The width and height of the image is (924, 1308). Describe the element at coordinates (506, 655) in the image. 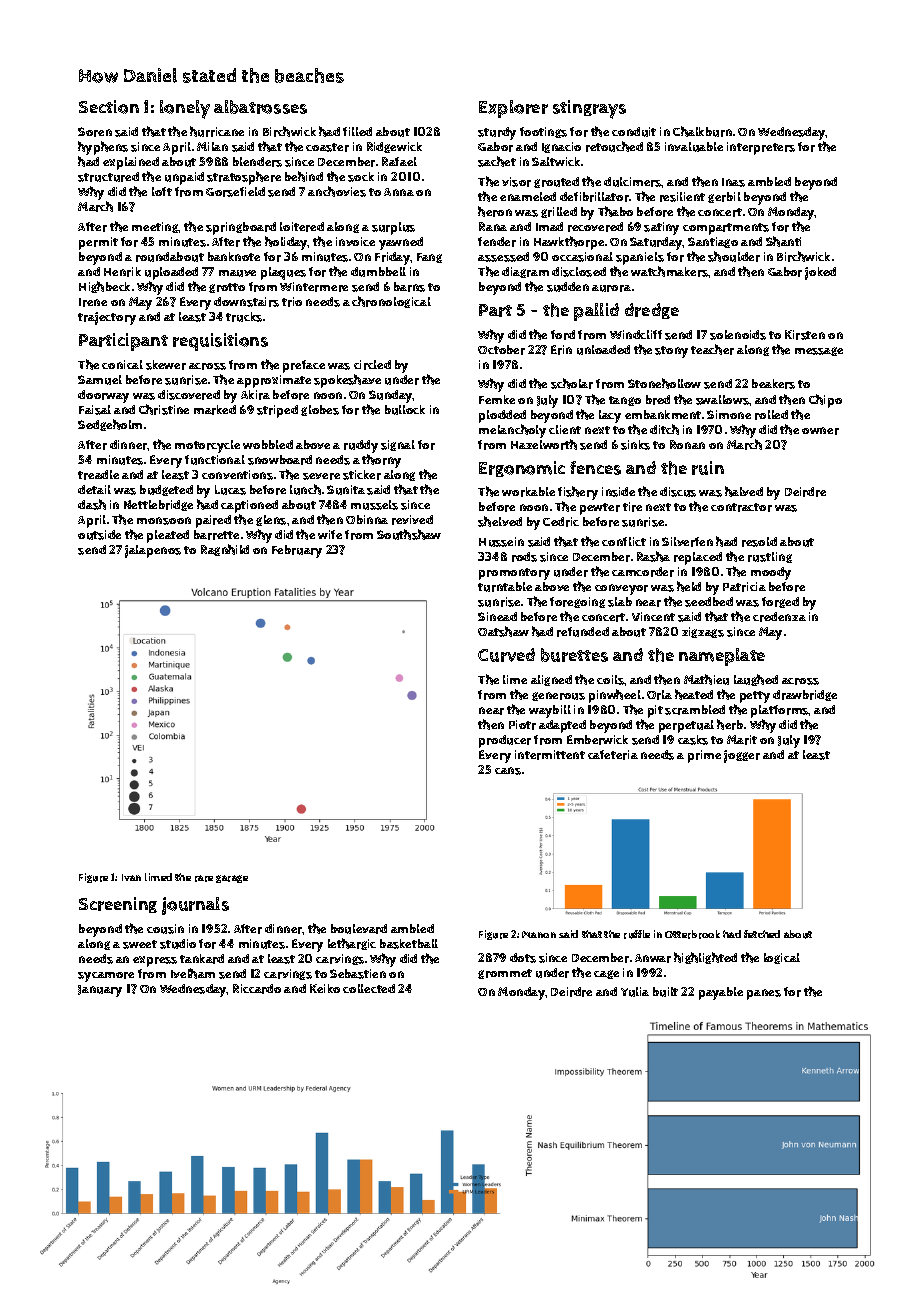

I see `Curved` at that location.
